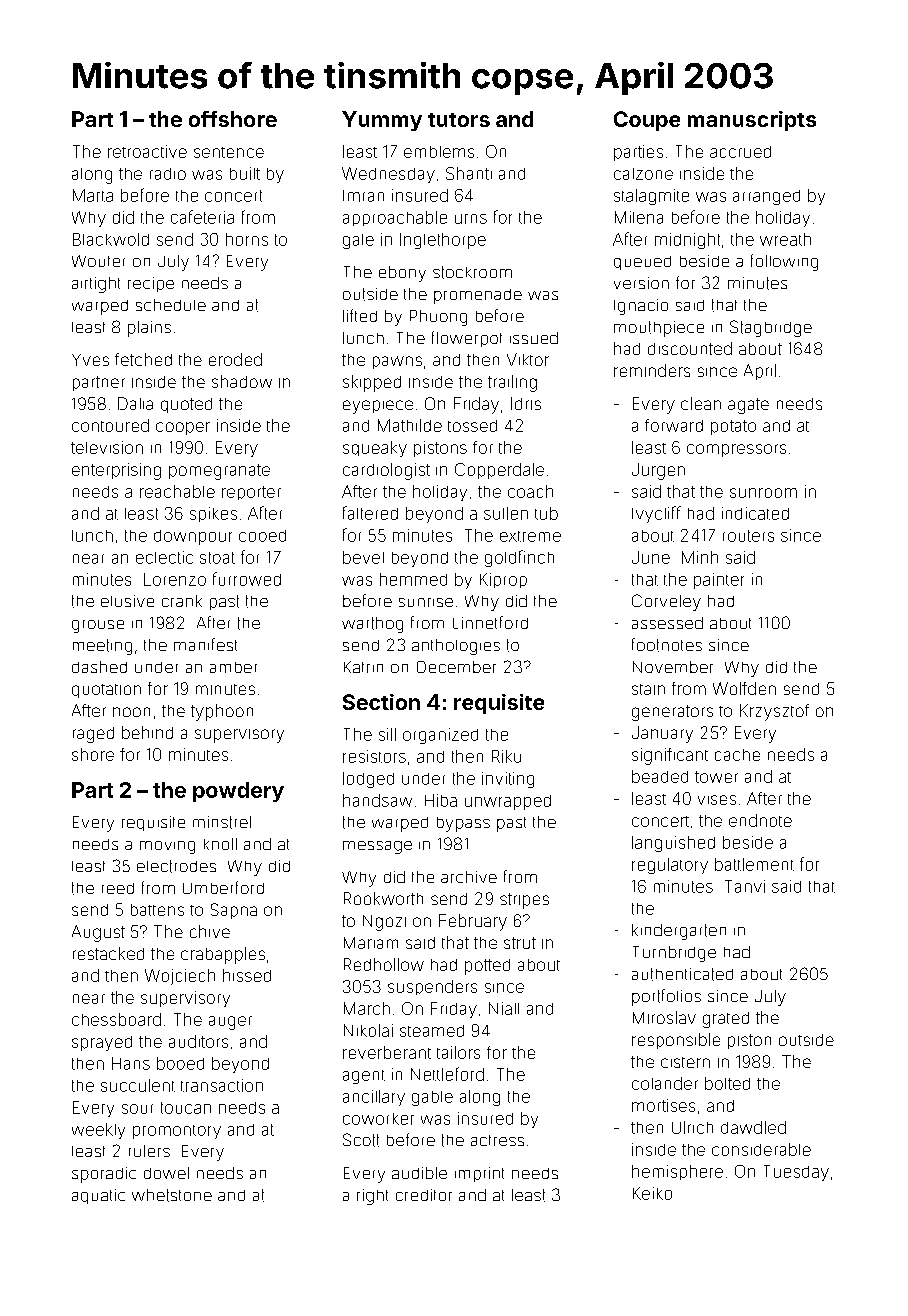 Image resolution: width=908 pixels, height=1316 pixels. I want to click on raged, so click(93, 735).
